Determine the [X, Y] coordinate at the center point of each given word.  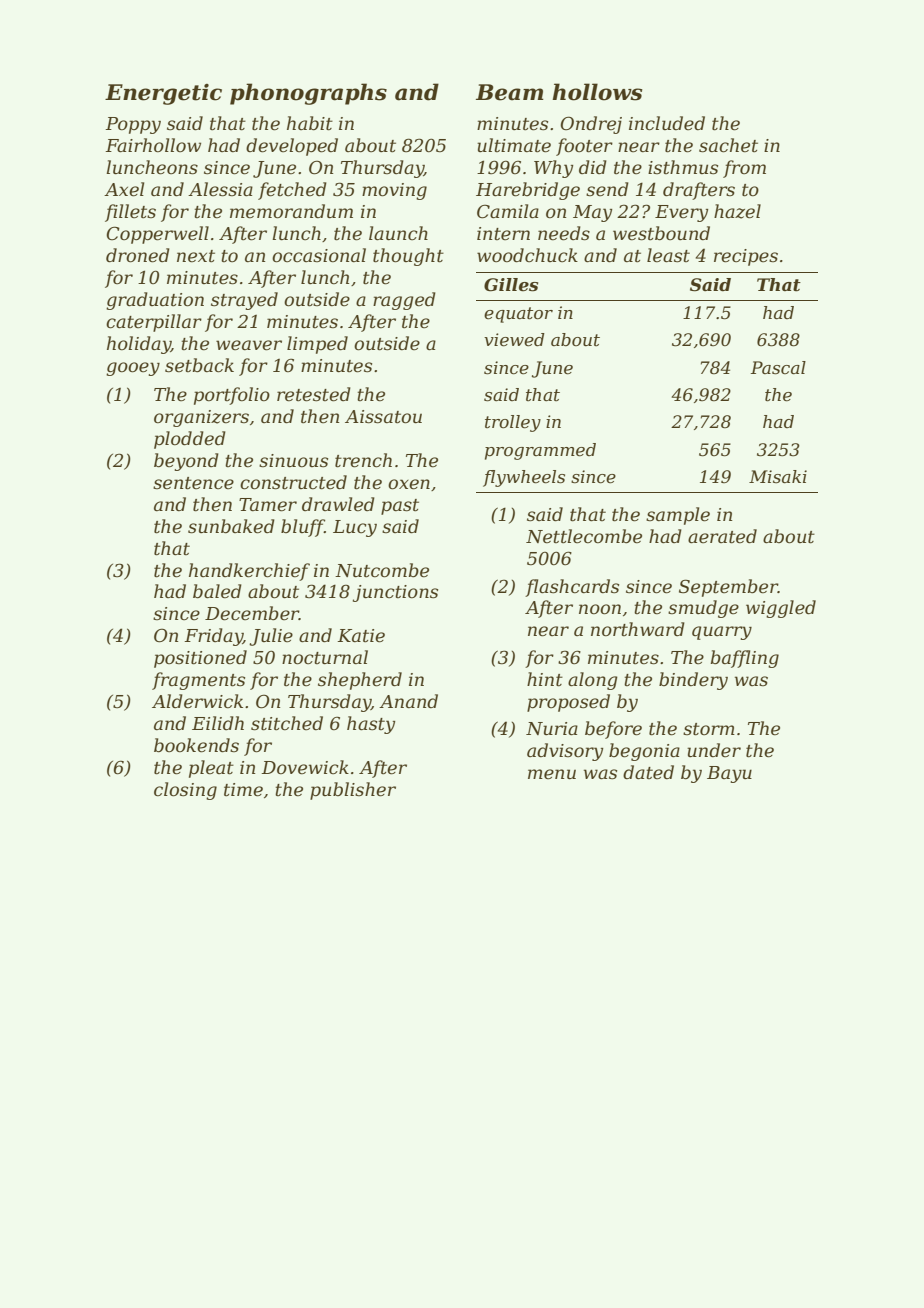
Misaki [778, 476]
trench [363, 460]
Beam [510, 92]
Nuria [552, 728]
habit [310, 123]
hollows [597, 92]
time [243, 790]
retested [314, 394]
